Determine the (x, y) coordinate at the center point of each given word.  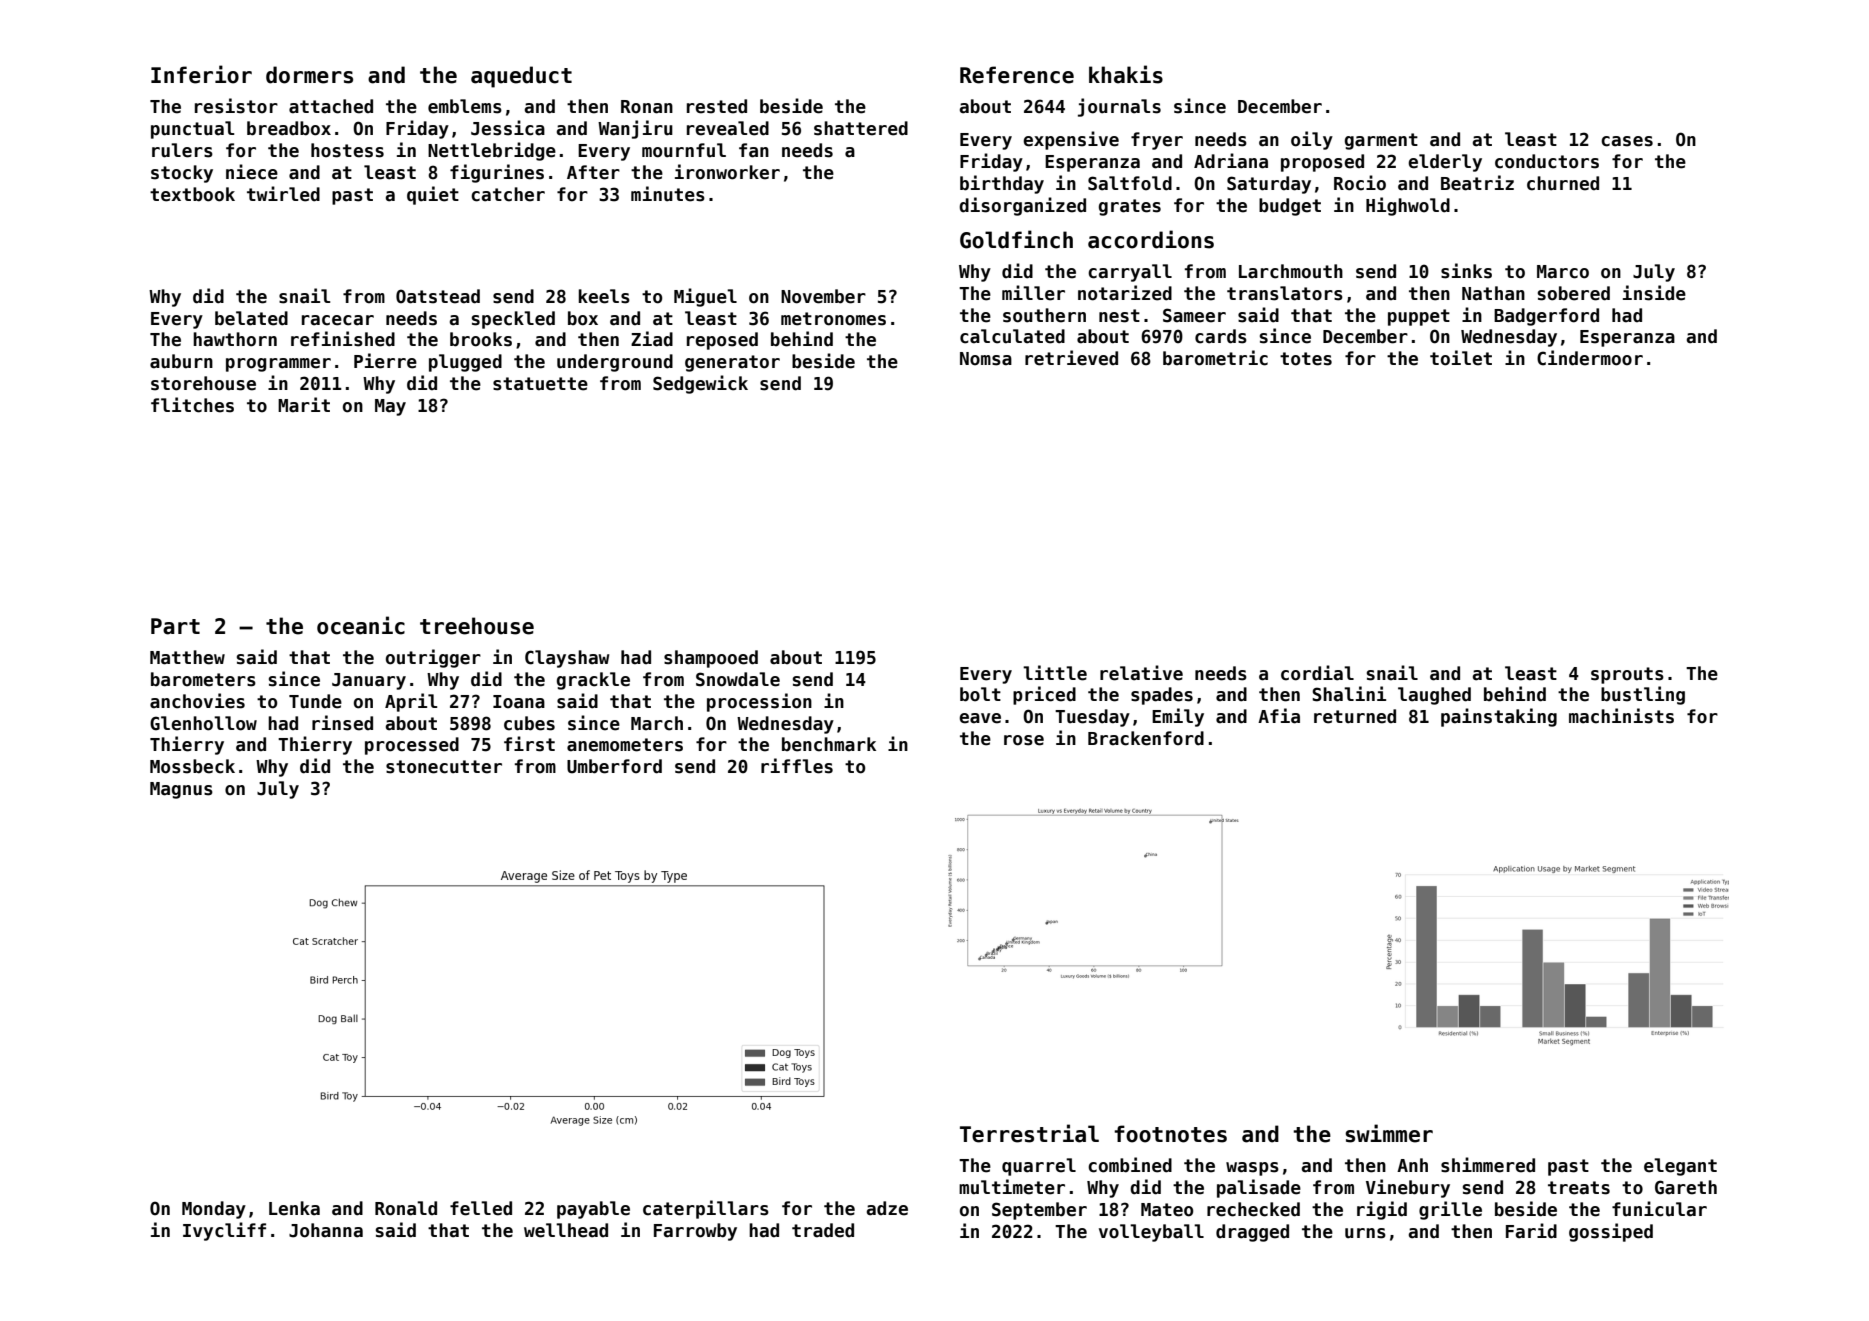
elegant (1680, 1167)
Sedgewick (700, 384)
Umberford (614, 766)
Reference (1017, 75)
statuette (540, 384)
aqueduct (521, 77)
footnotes (1170, 1134)
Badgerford (1546, 317)
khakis (1126, 74)
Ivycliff (224, 1231)
